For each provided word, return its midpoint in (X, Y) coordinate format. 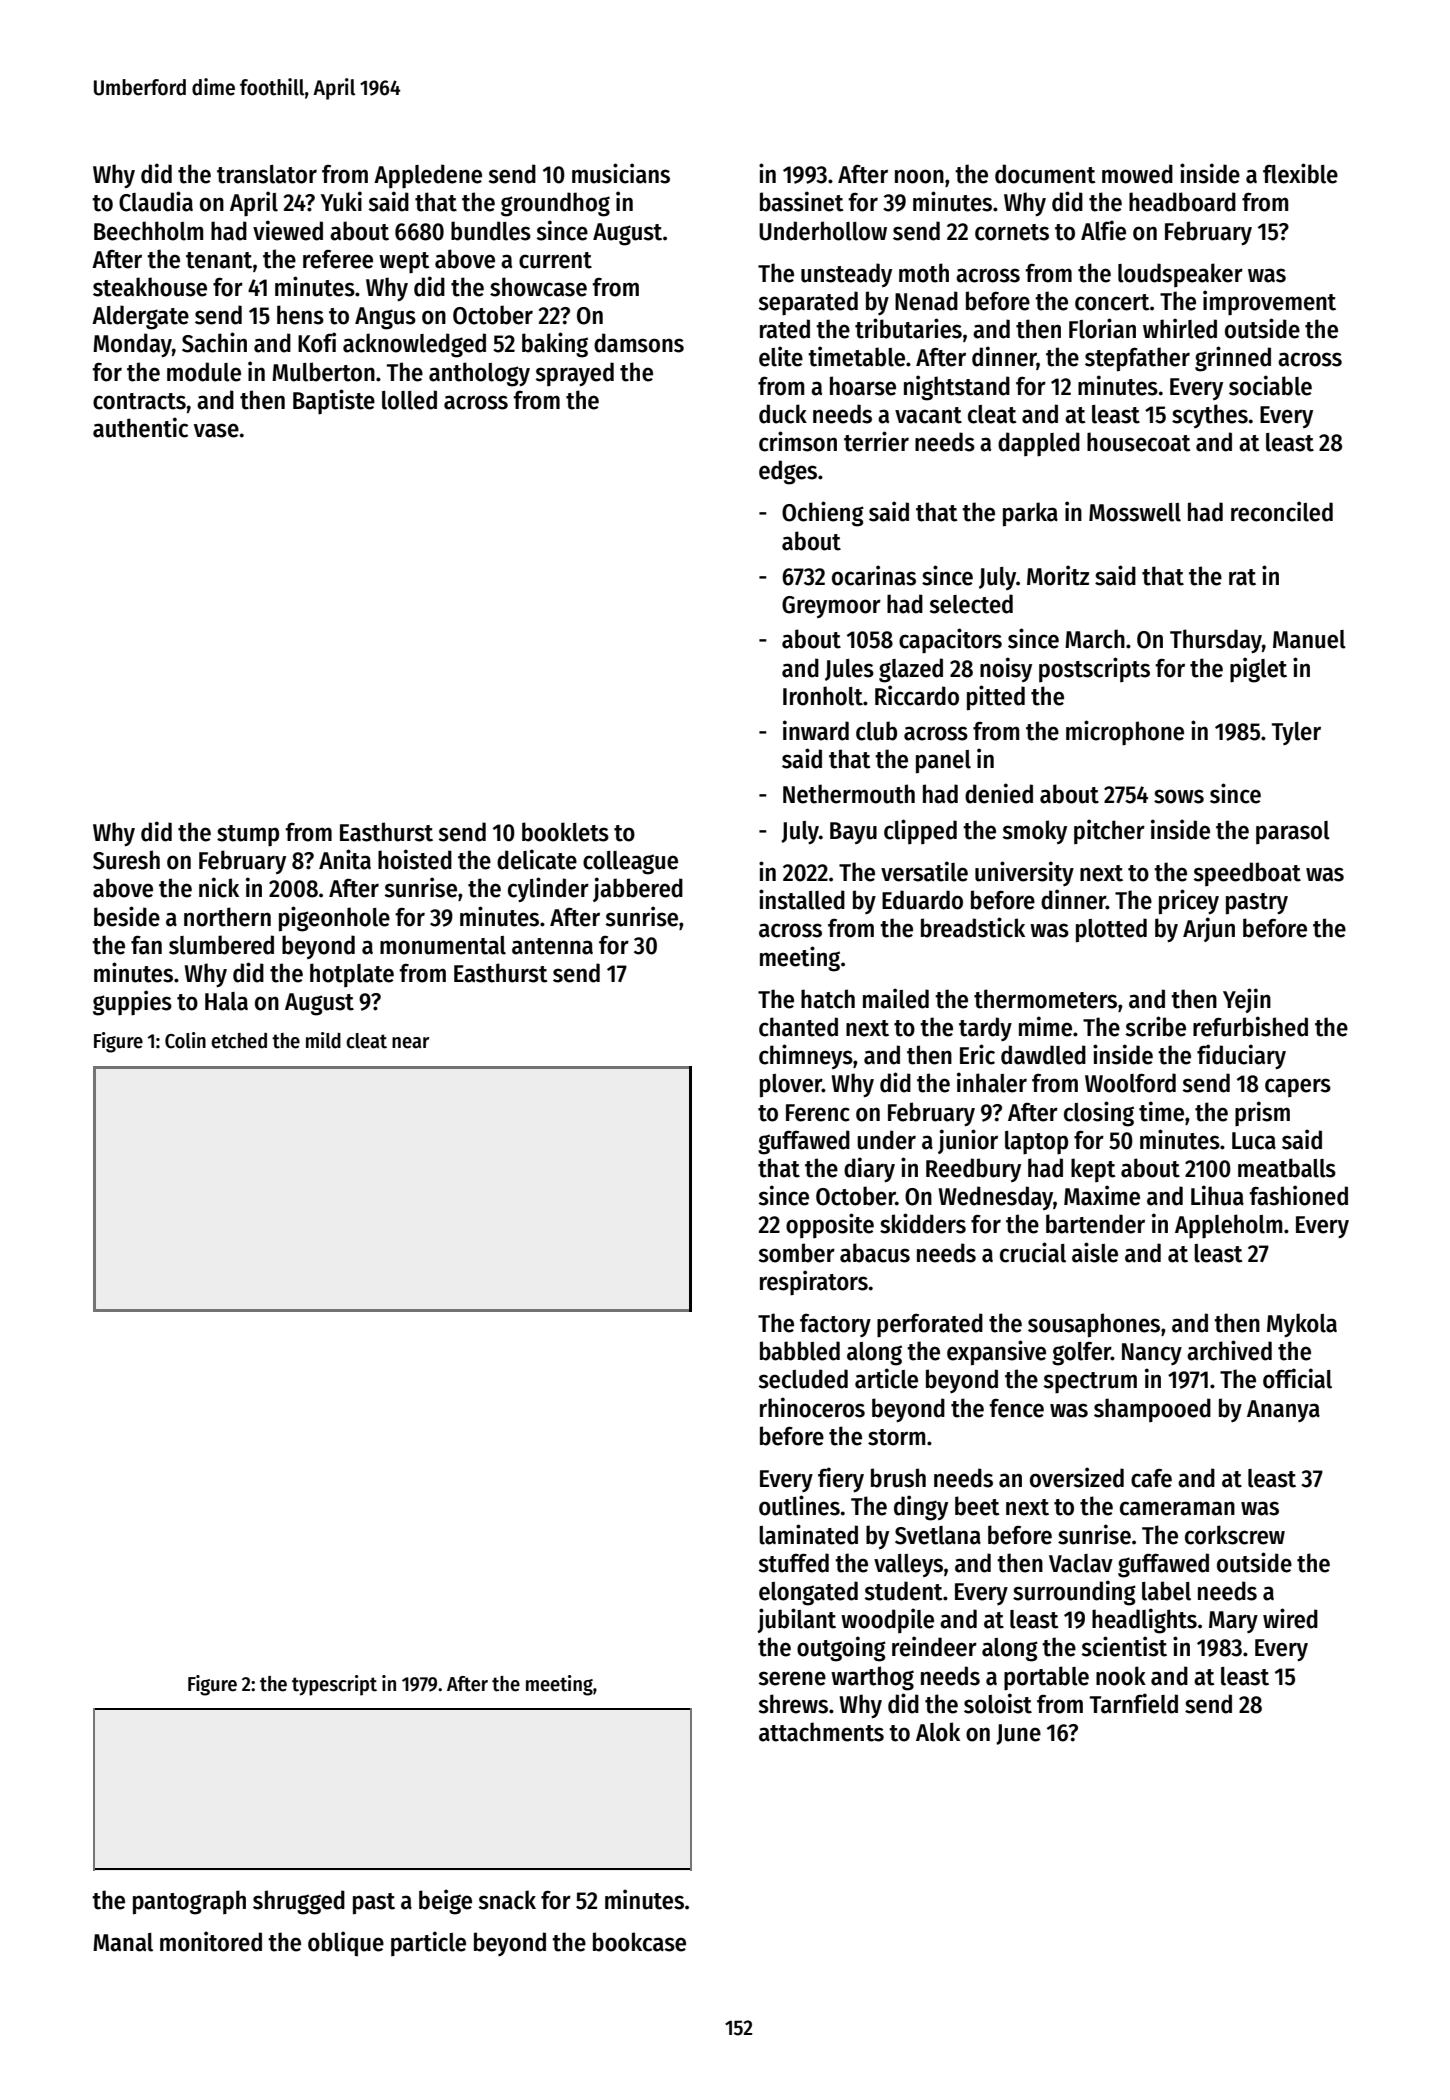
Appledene (428, 176)
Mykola (1302, 1325)
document (1045, 174)
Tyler (1296, 733)
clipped (920, 831)
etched (239, 1041)
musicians (621, 173)
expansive (996, 1353)
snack (507, 1900)
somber (796, 1253)
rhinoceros (812, 1407)
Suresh (126, 860)
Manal (123, 1942)
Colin (185, 1040)
